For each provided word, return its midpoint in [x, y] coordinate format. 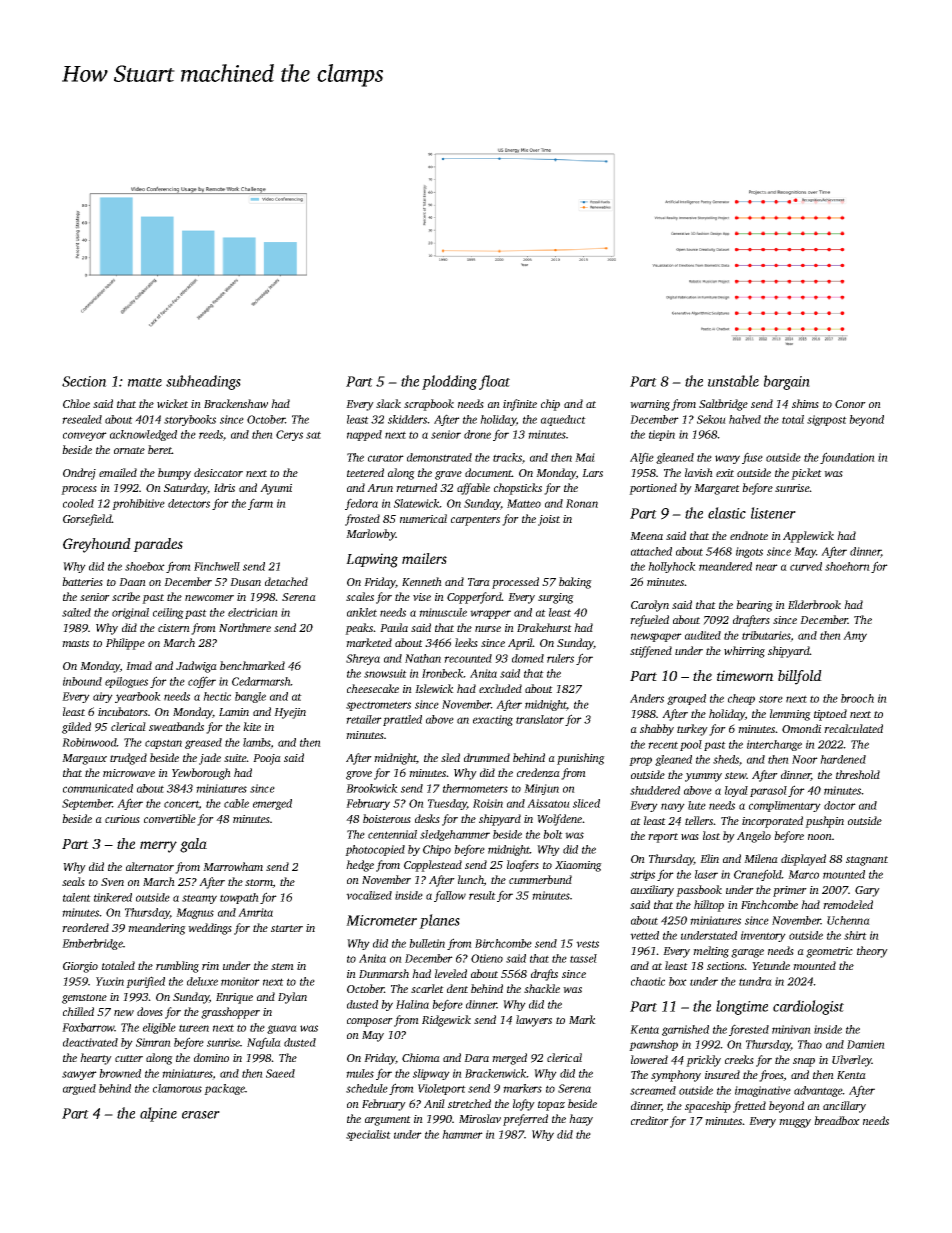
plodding [449, 382]
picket [806, 474]
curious [122, 819]
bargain [787, 382]
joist [549, 520]
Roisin [488, 803]
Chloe [76, 403]
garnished [685, 1030]
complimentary [785, 806]
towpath [239, 898]
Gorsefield [87, 520]
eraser [201, 1115]
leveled [451, 973]
